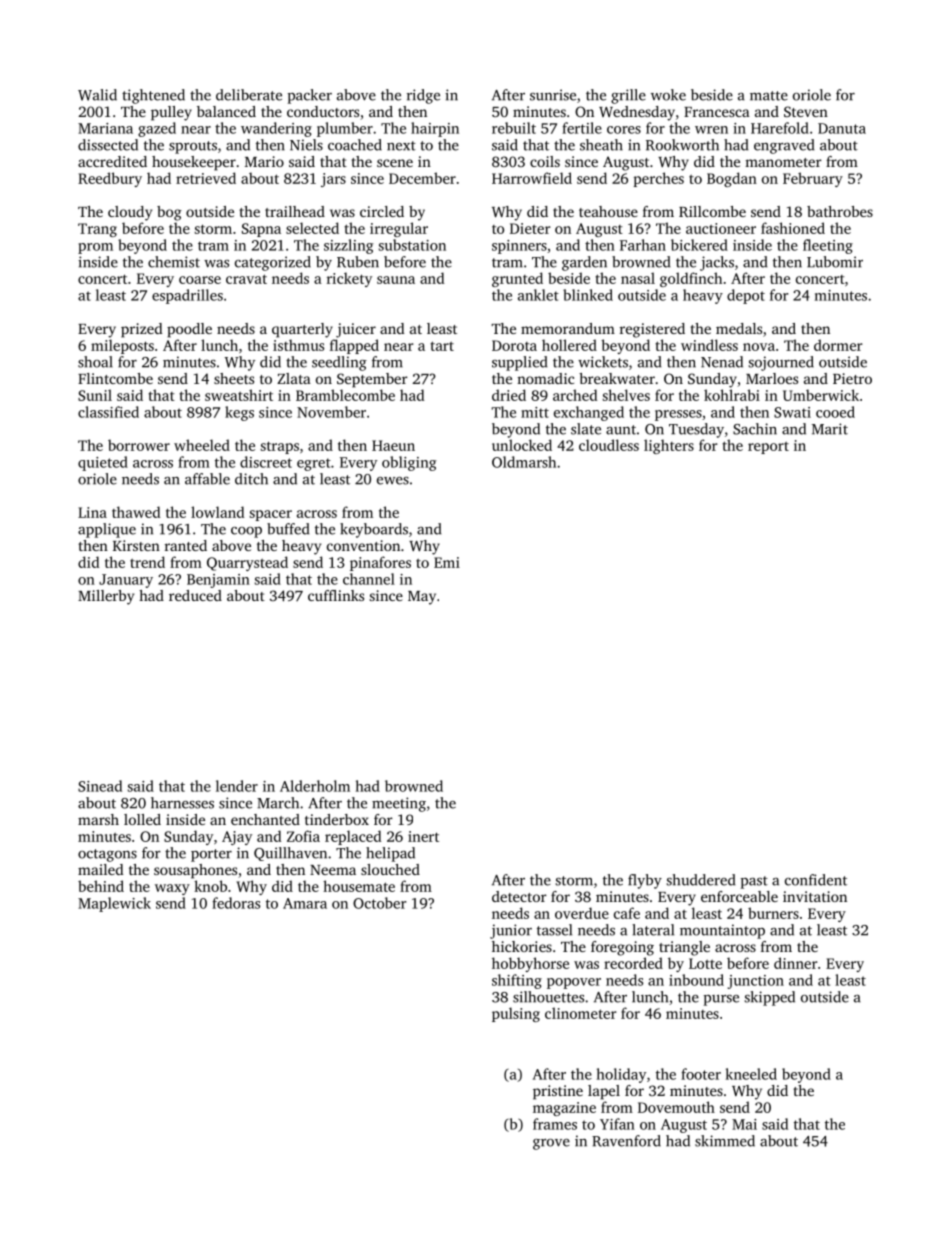 The image size is (952, 1233). I want to click on reduced, so click(195, 595).
